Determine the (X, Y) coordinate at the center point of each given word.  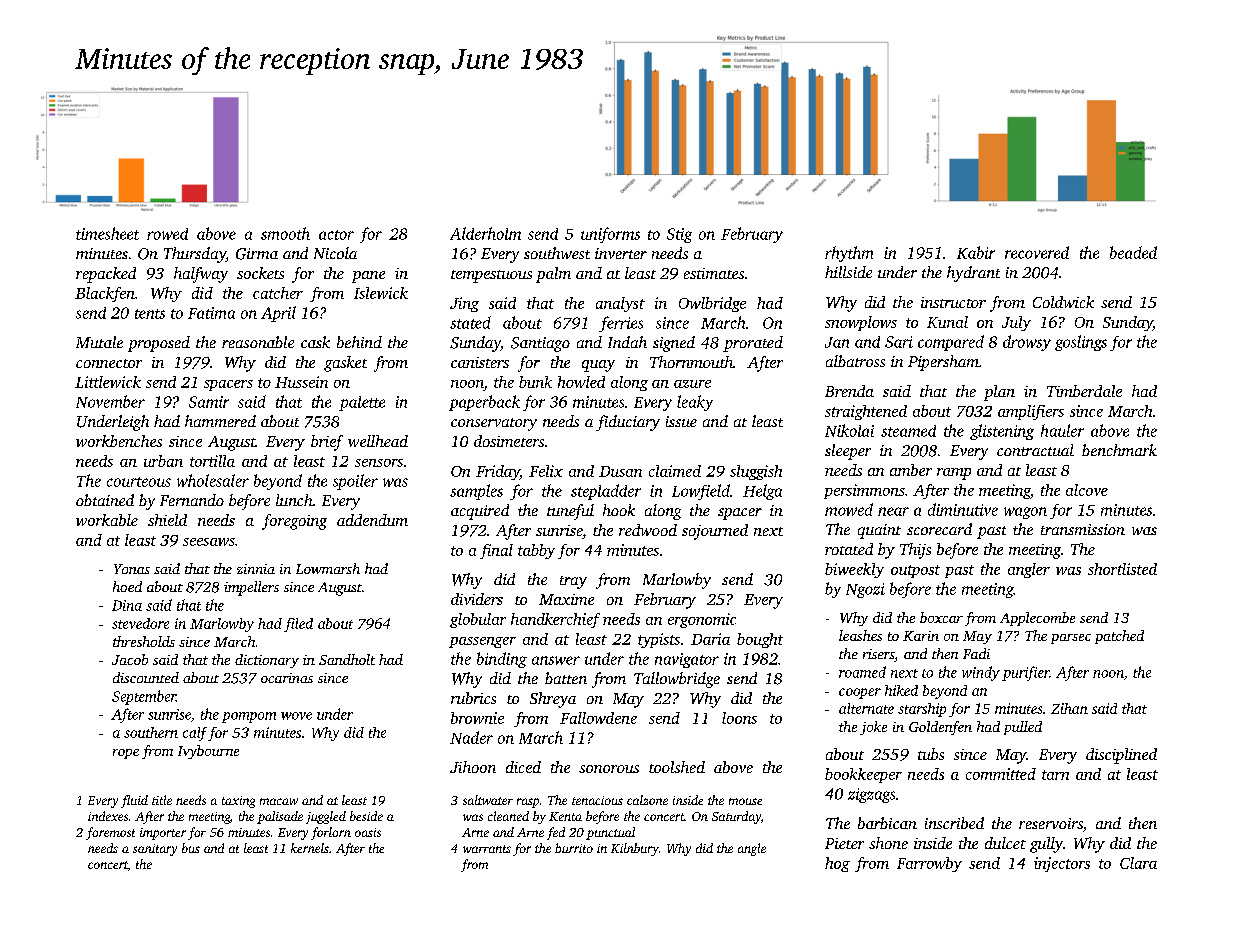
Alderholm (485, 233)
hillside (848, 272)
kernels (310, 848)
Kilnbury (635, 849)
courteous (139, 482)
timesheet (107, 233)
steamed (908, 431)
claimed (675, 471)
